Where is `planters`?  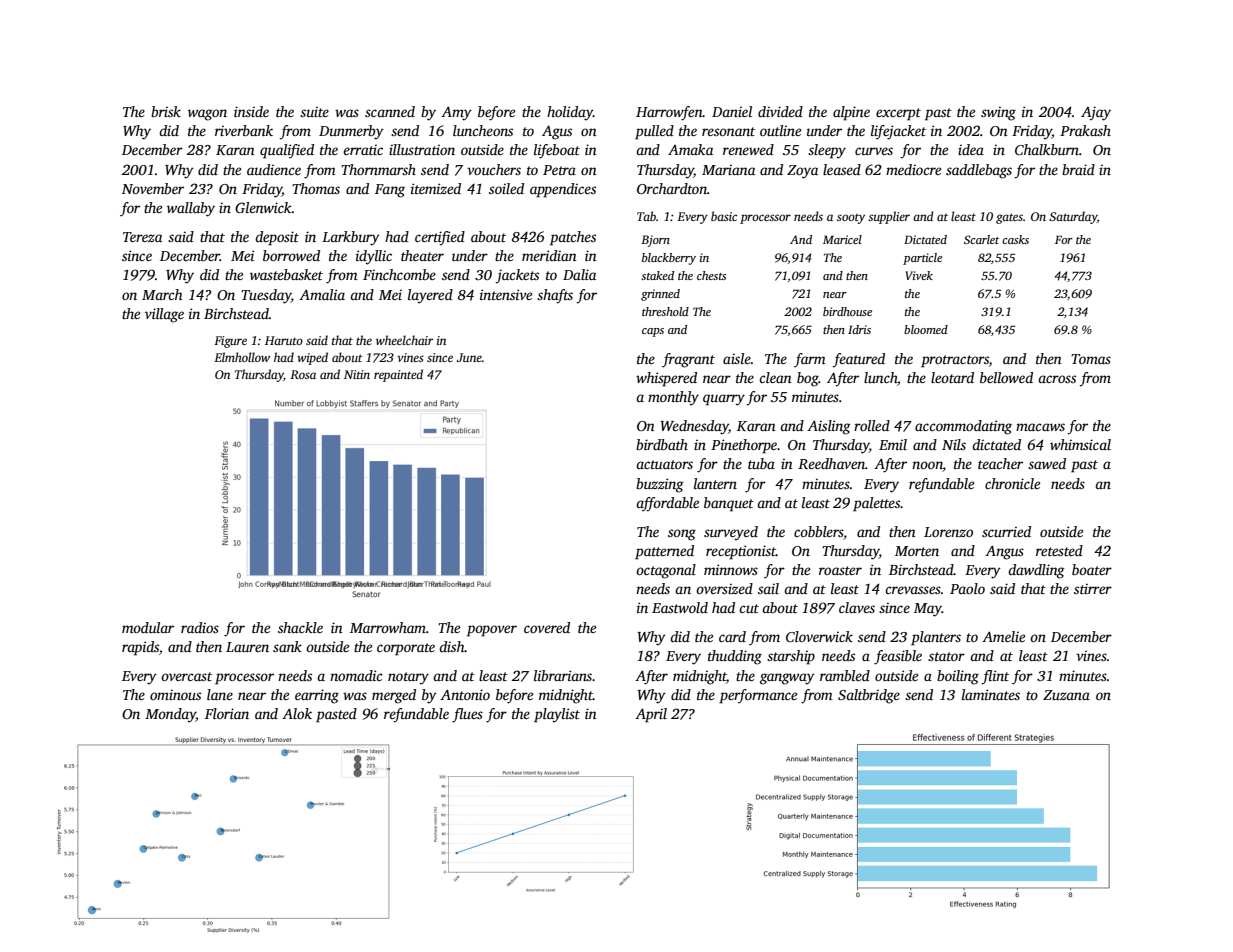
planters is located at coordinates (936, 638).
